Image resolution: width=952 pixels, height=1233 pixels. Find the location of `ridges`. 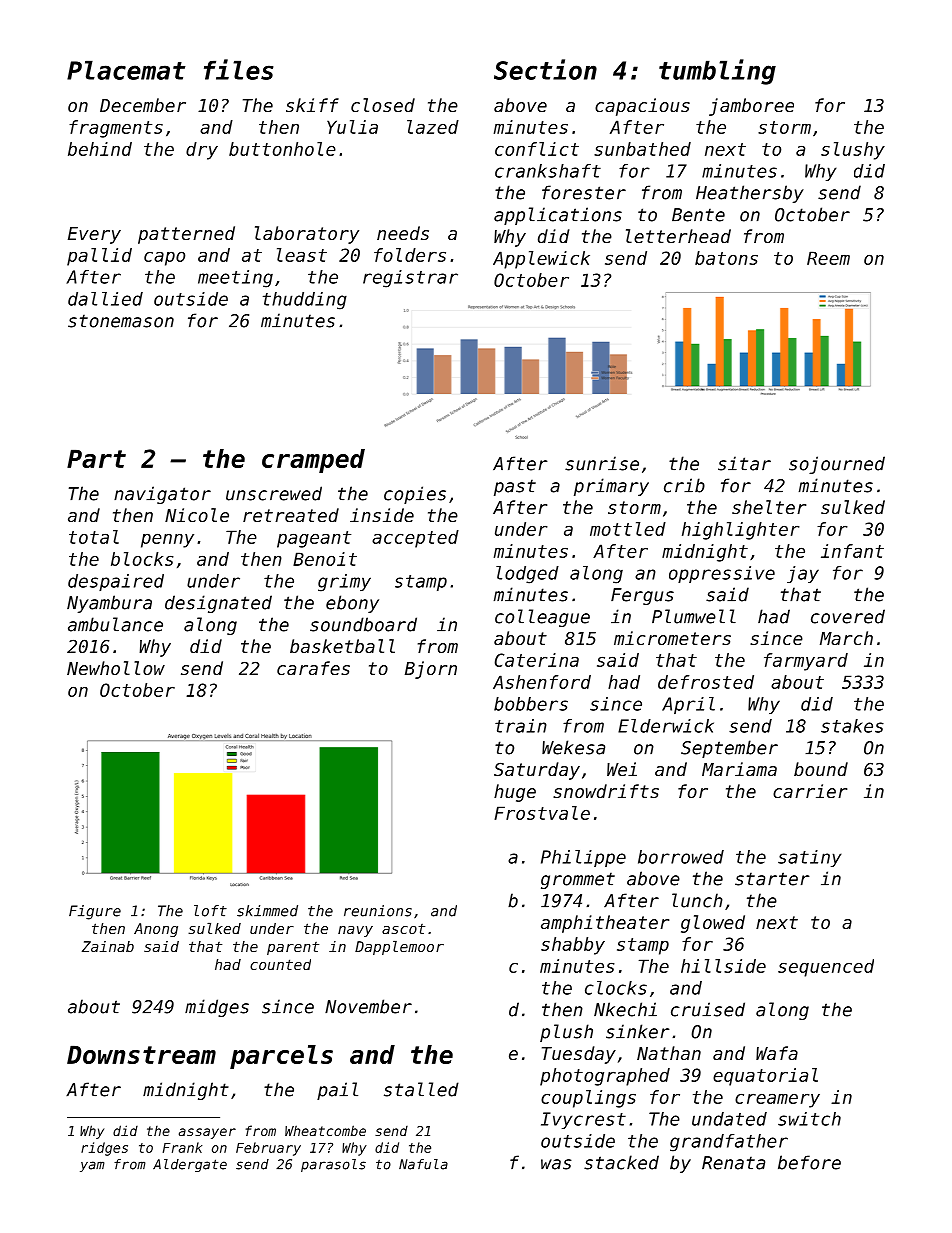

ridges is located at coordinates (104, 1149).
